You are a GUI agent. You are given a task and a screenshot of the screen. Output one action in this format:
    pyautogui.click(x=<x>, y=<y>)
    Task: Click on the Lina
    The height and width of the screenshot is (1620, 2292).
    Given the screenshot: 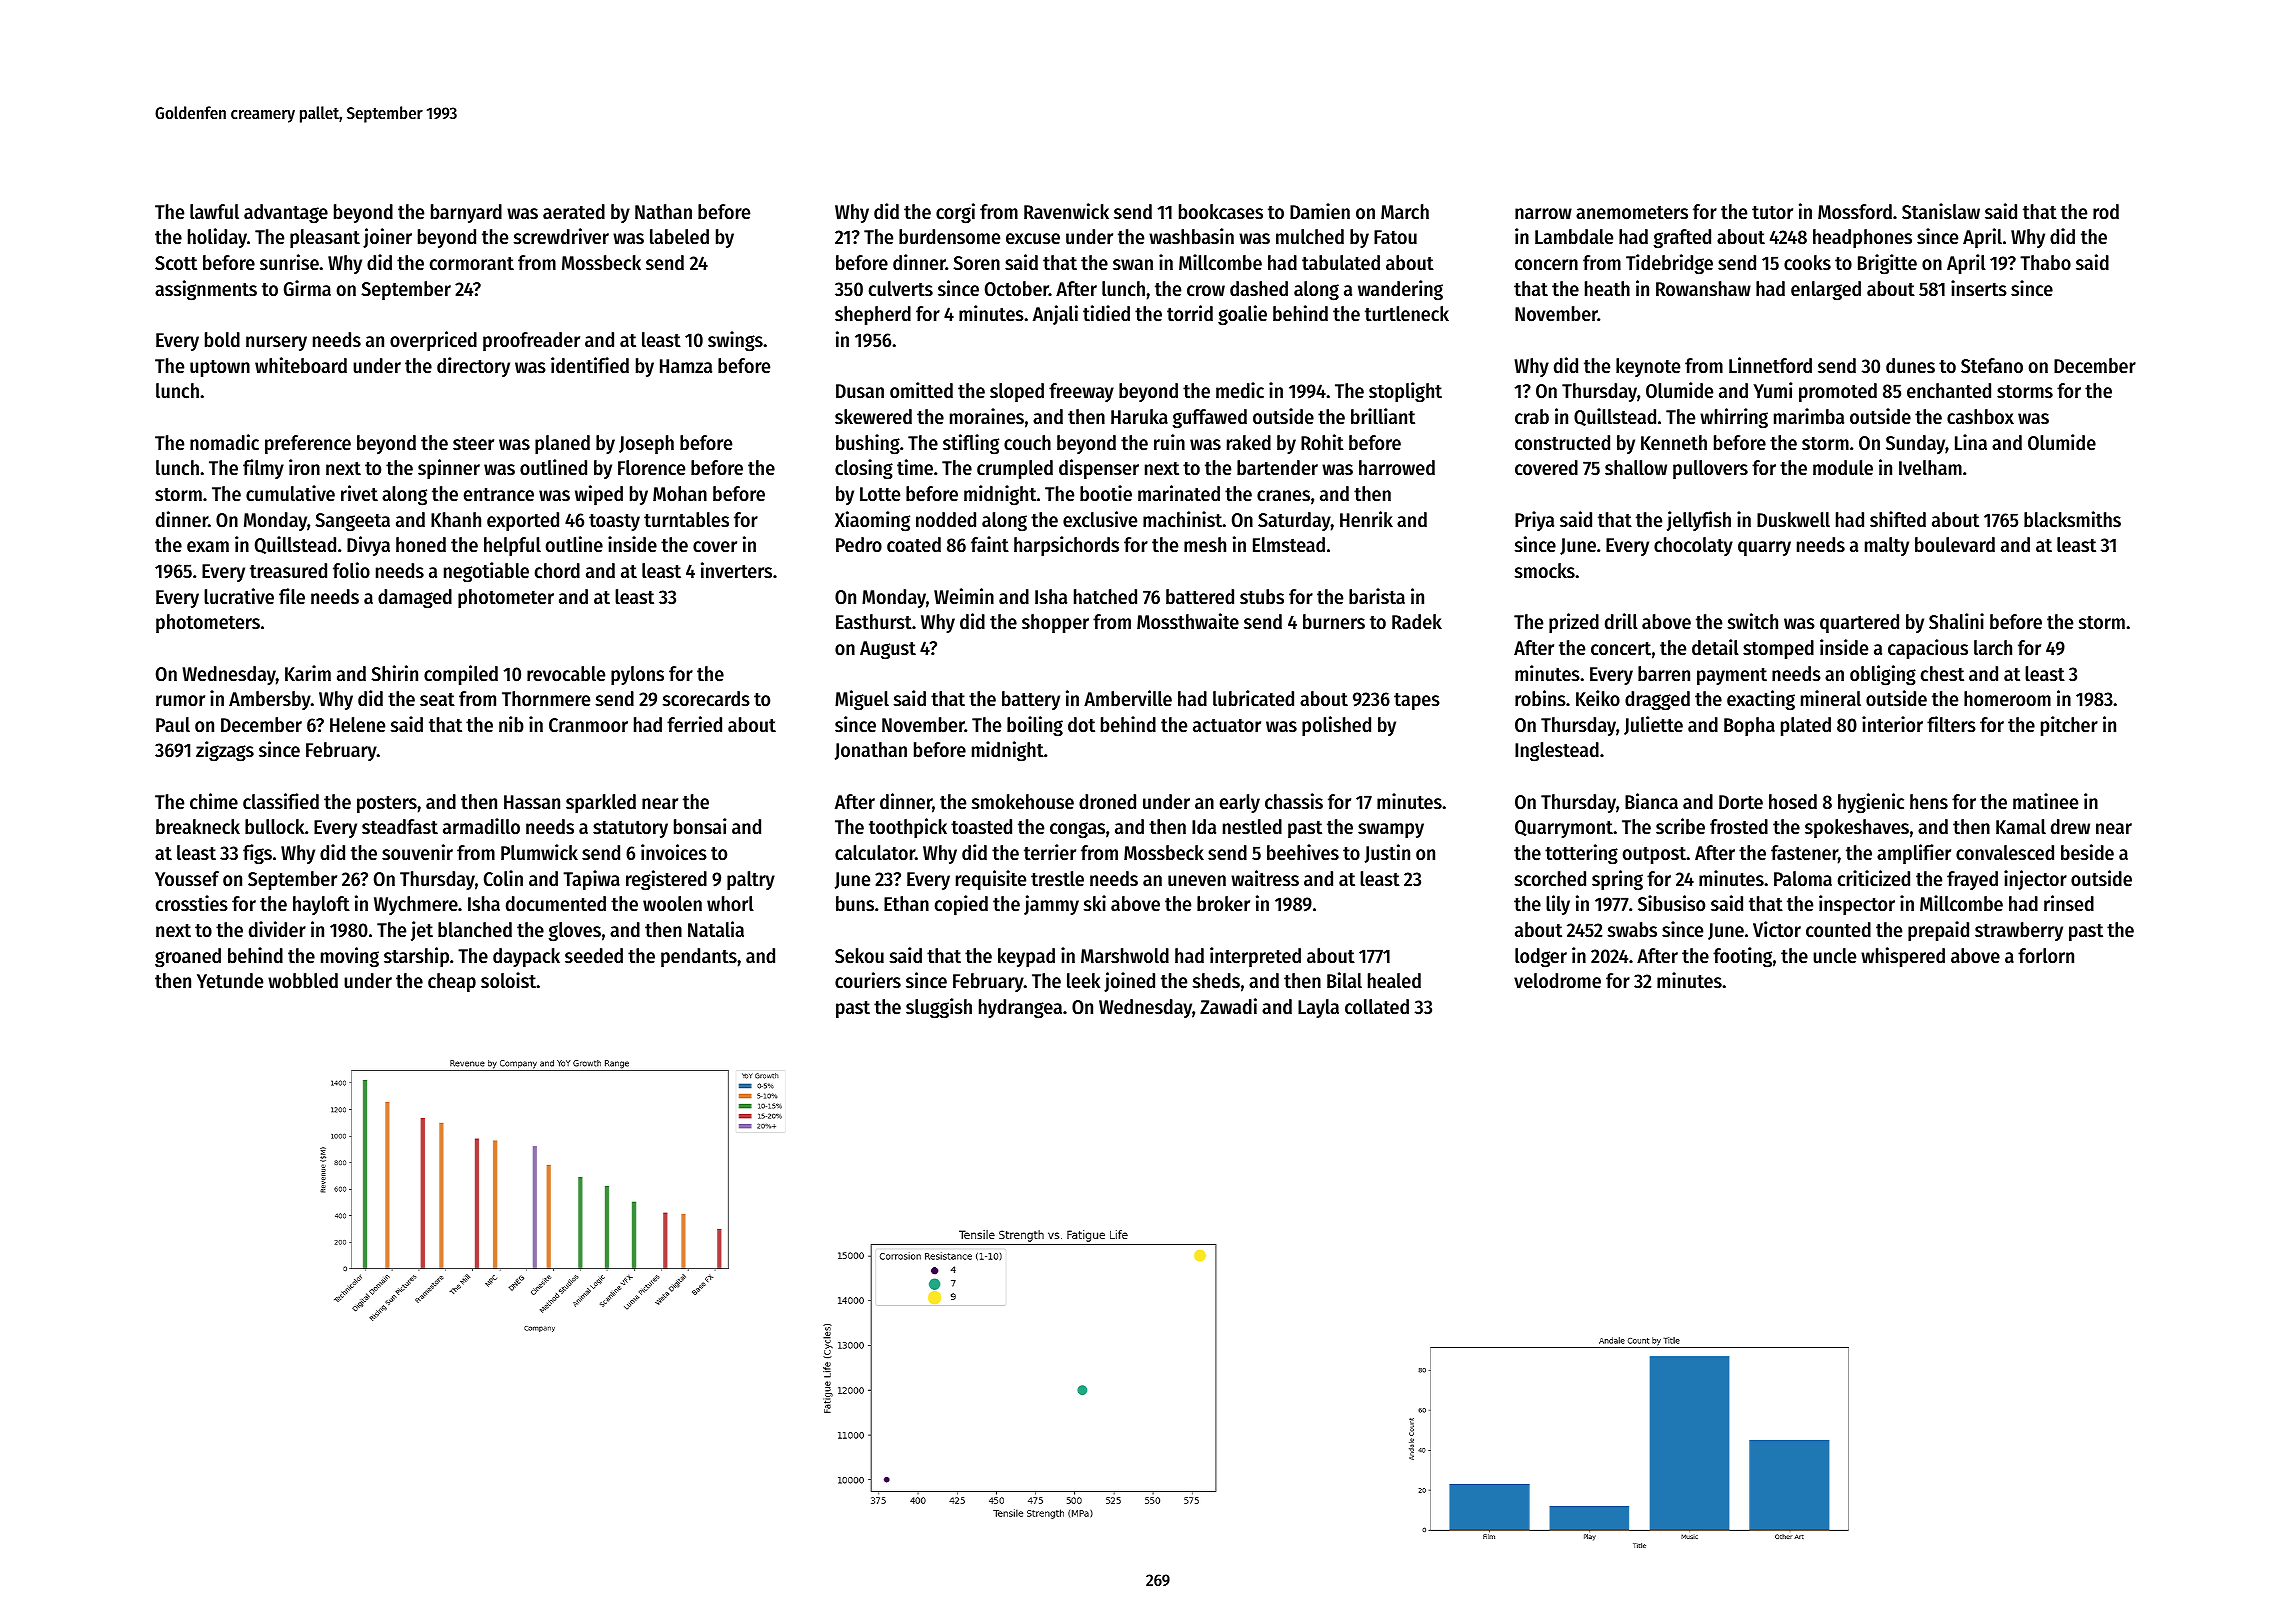 What is the action you would take?
    pyautogui.click(x=1971, y=442)
